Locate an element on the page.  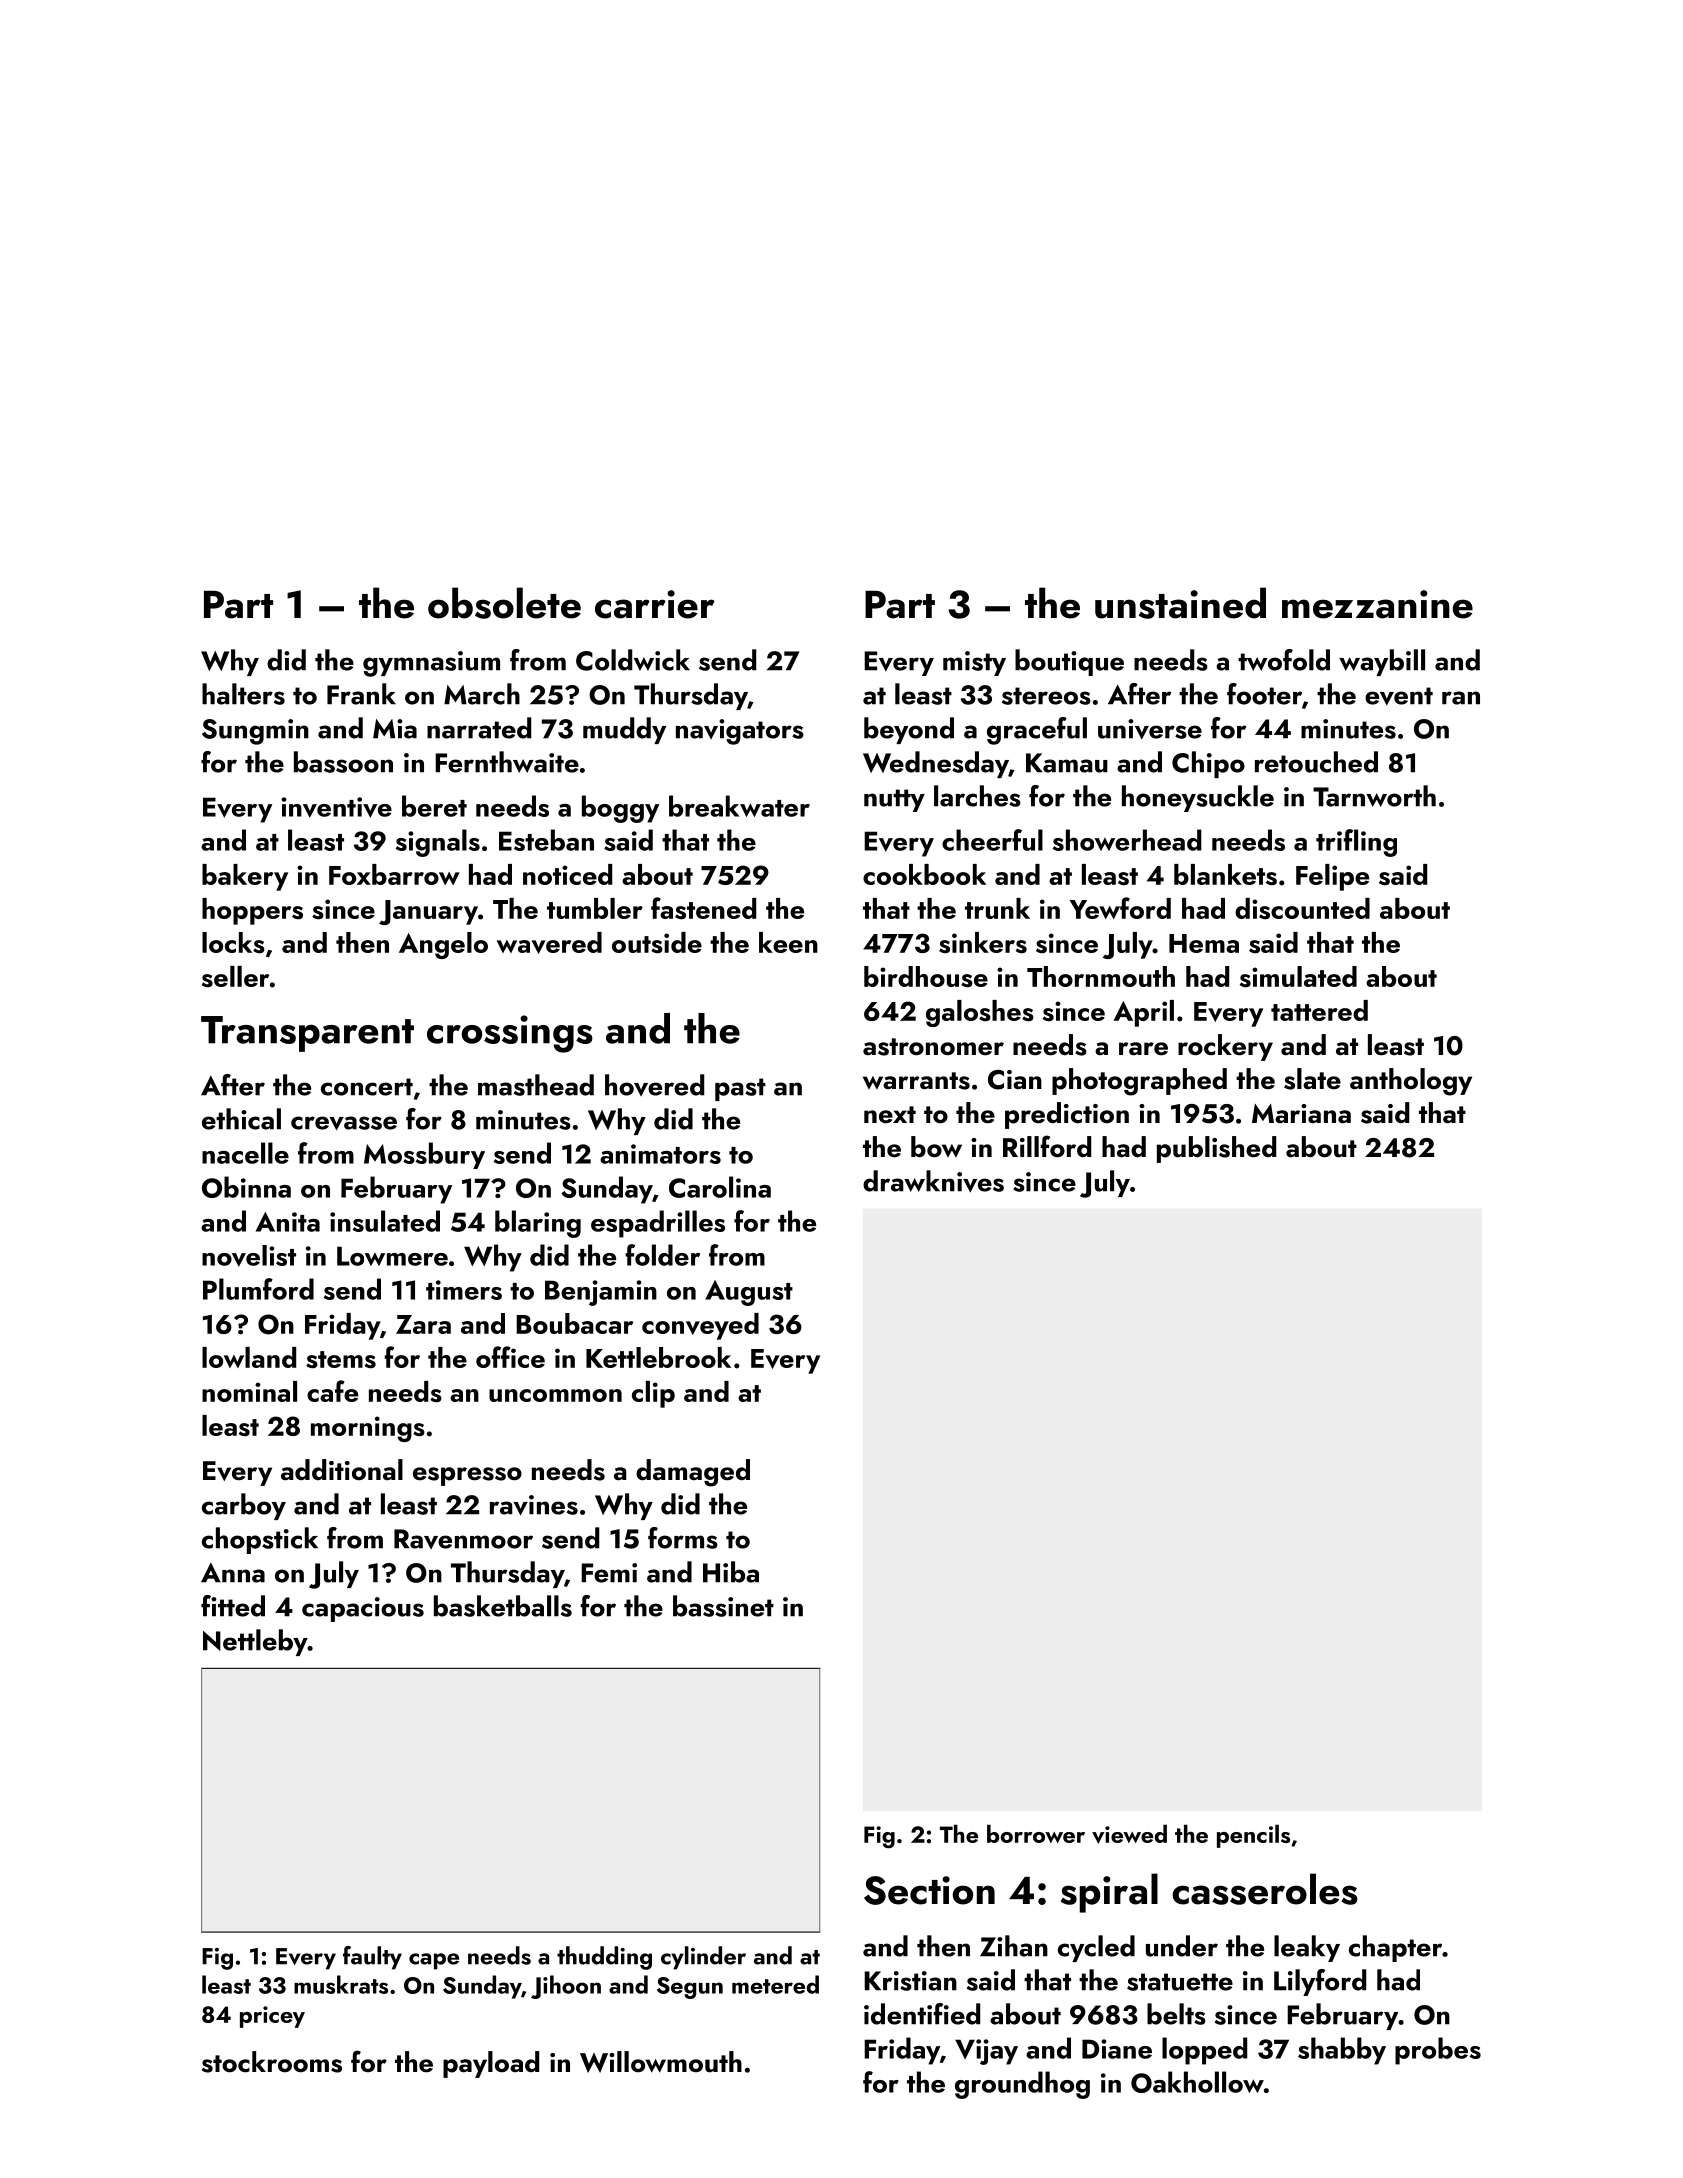
damaged is located at coordinates (693, 1473).
